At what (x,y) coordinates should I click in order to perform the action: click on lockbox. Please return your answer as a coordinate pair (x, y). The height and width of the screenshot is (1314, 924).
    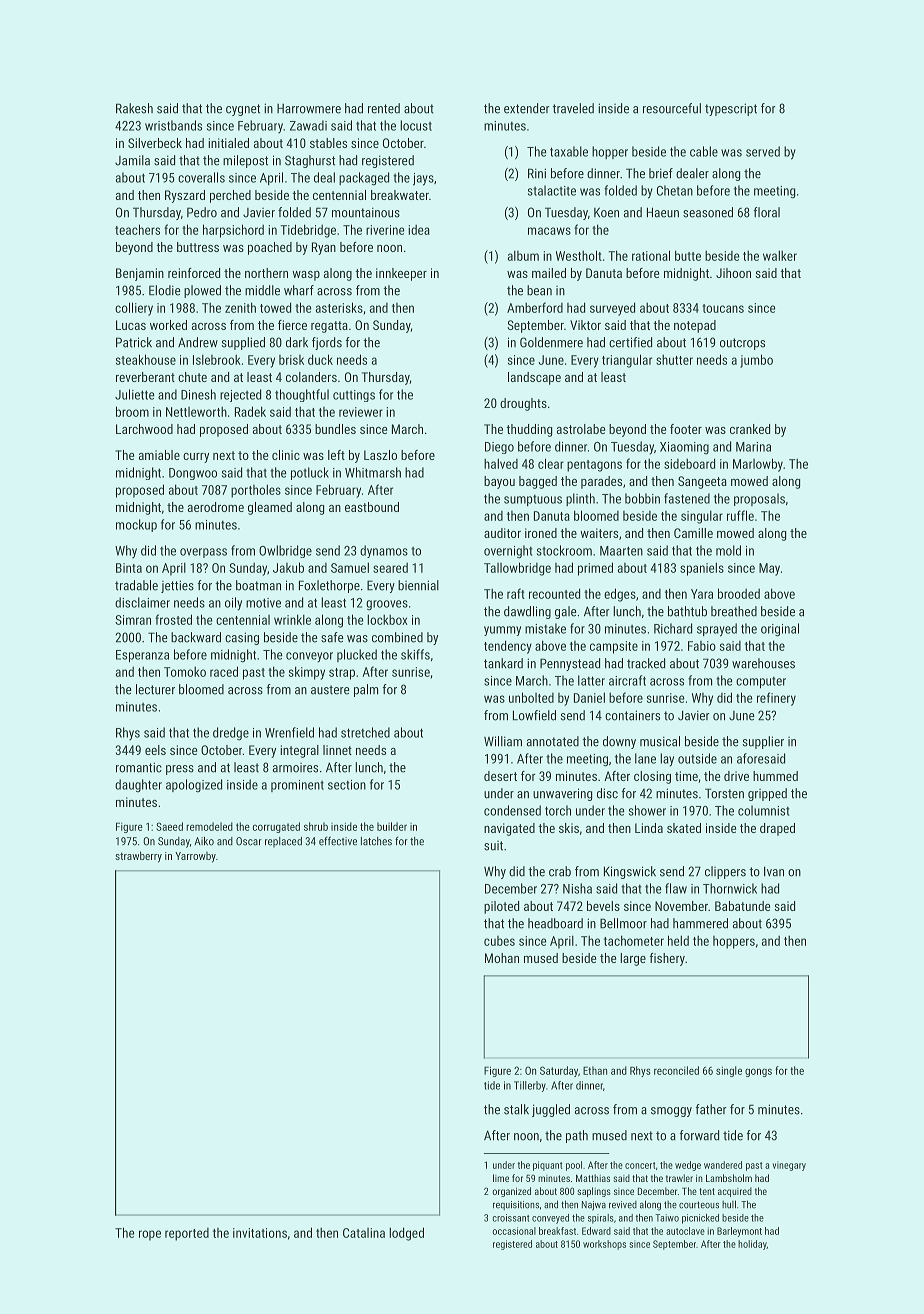
    Looking at the image, I should click on (387, 619).
